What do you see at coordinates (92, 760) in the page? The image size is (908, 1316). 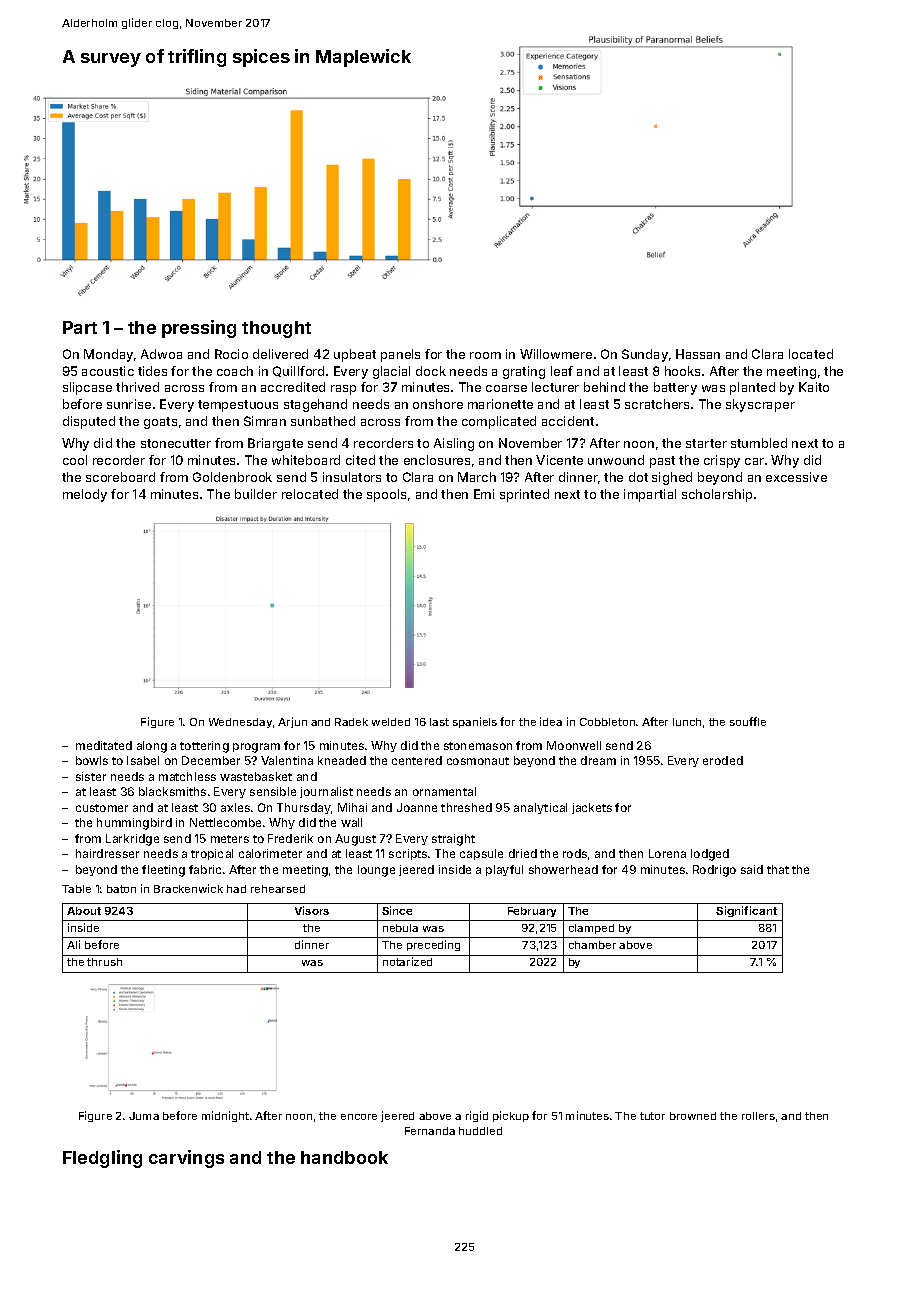 I see `bowls` at bounding box center [92, 760].
